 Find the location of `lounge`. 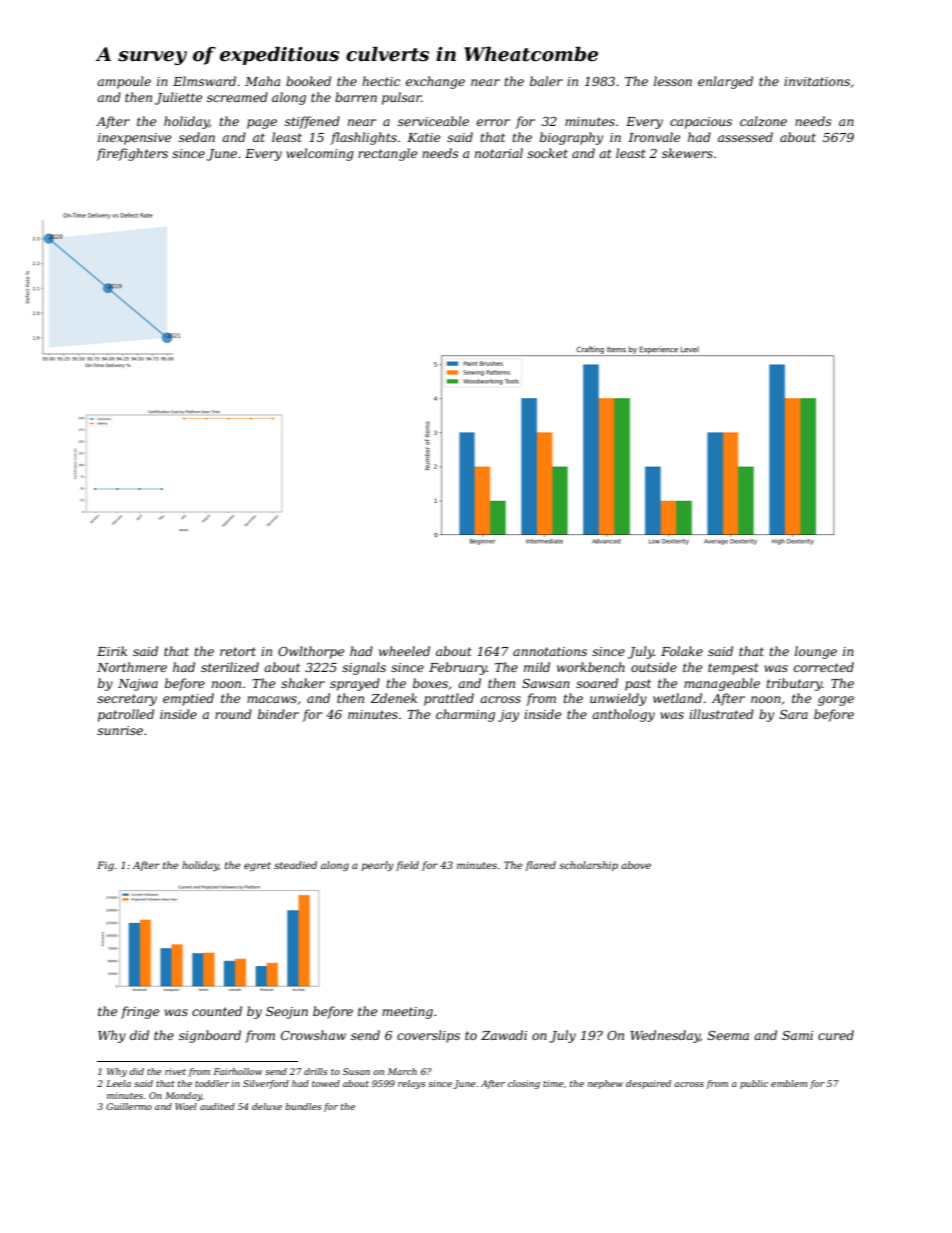

lounge is located at coordinates (816, 652).
